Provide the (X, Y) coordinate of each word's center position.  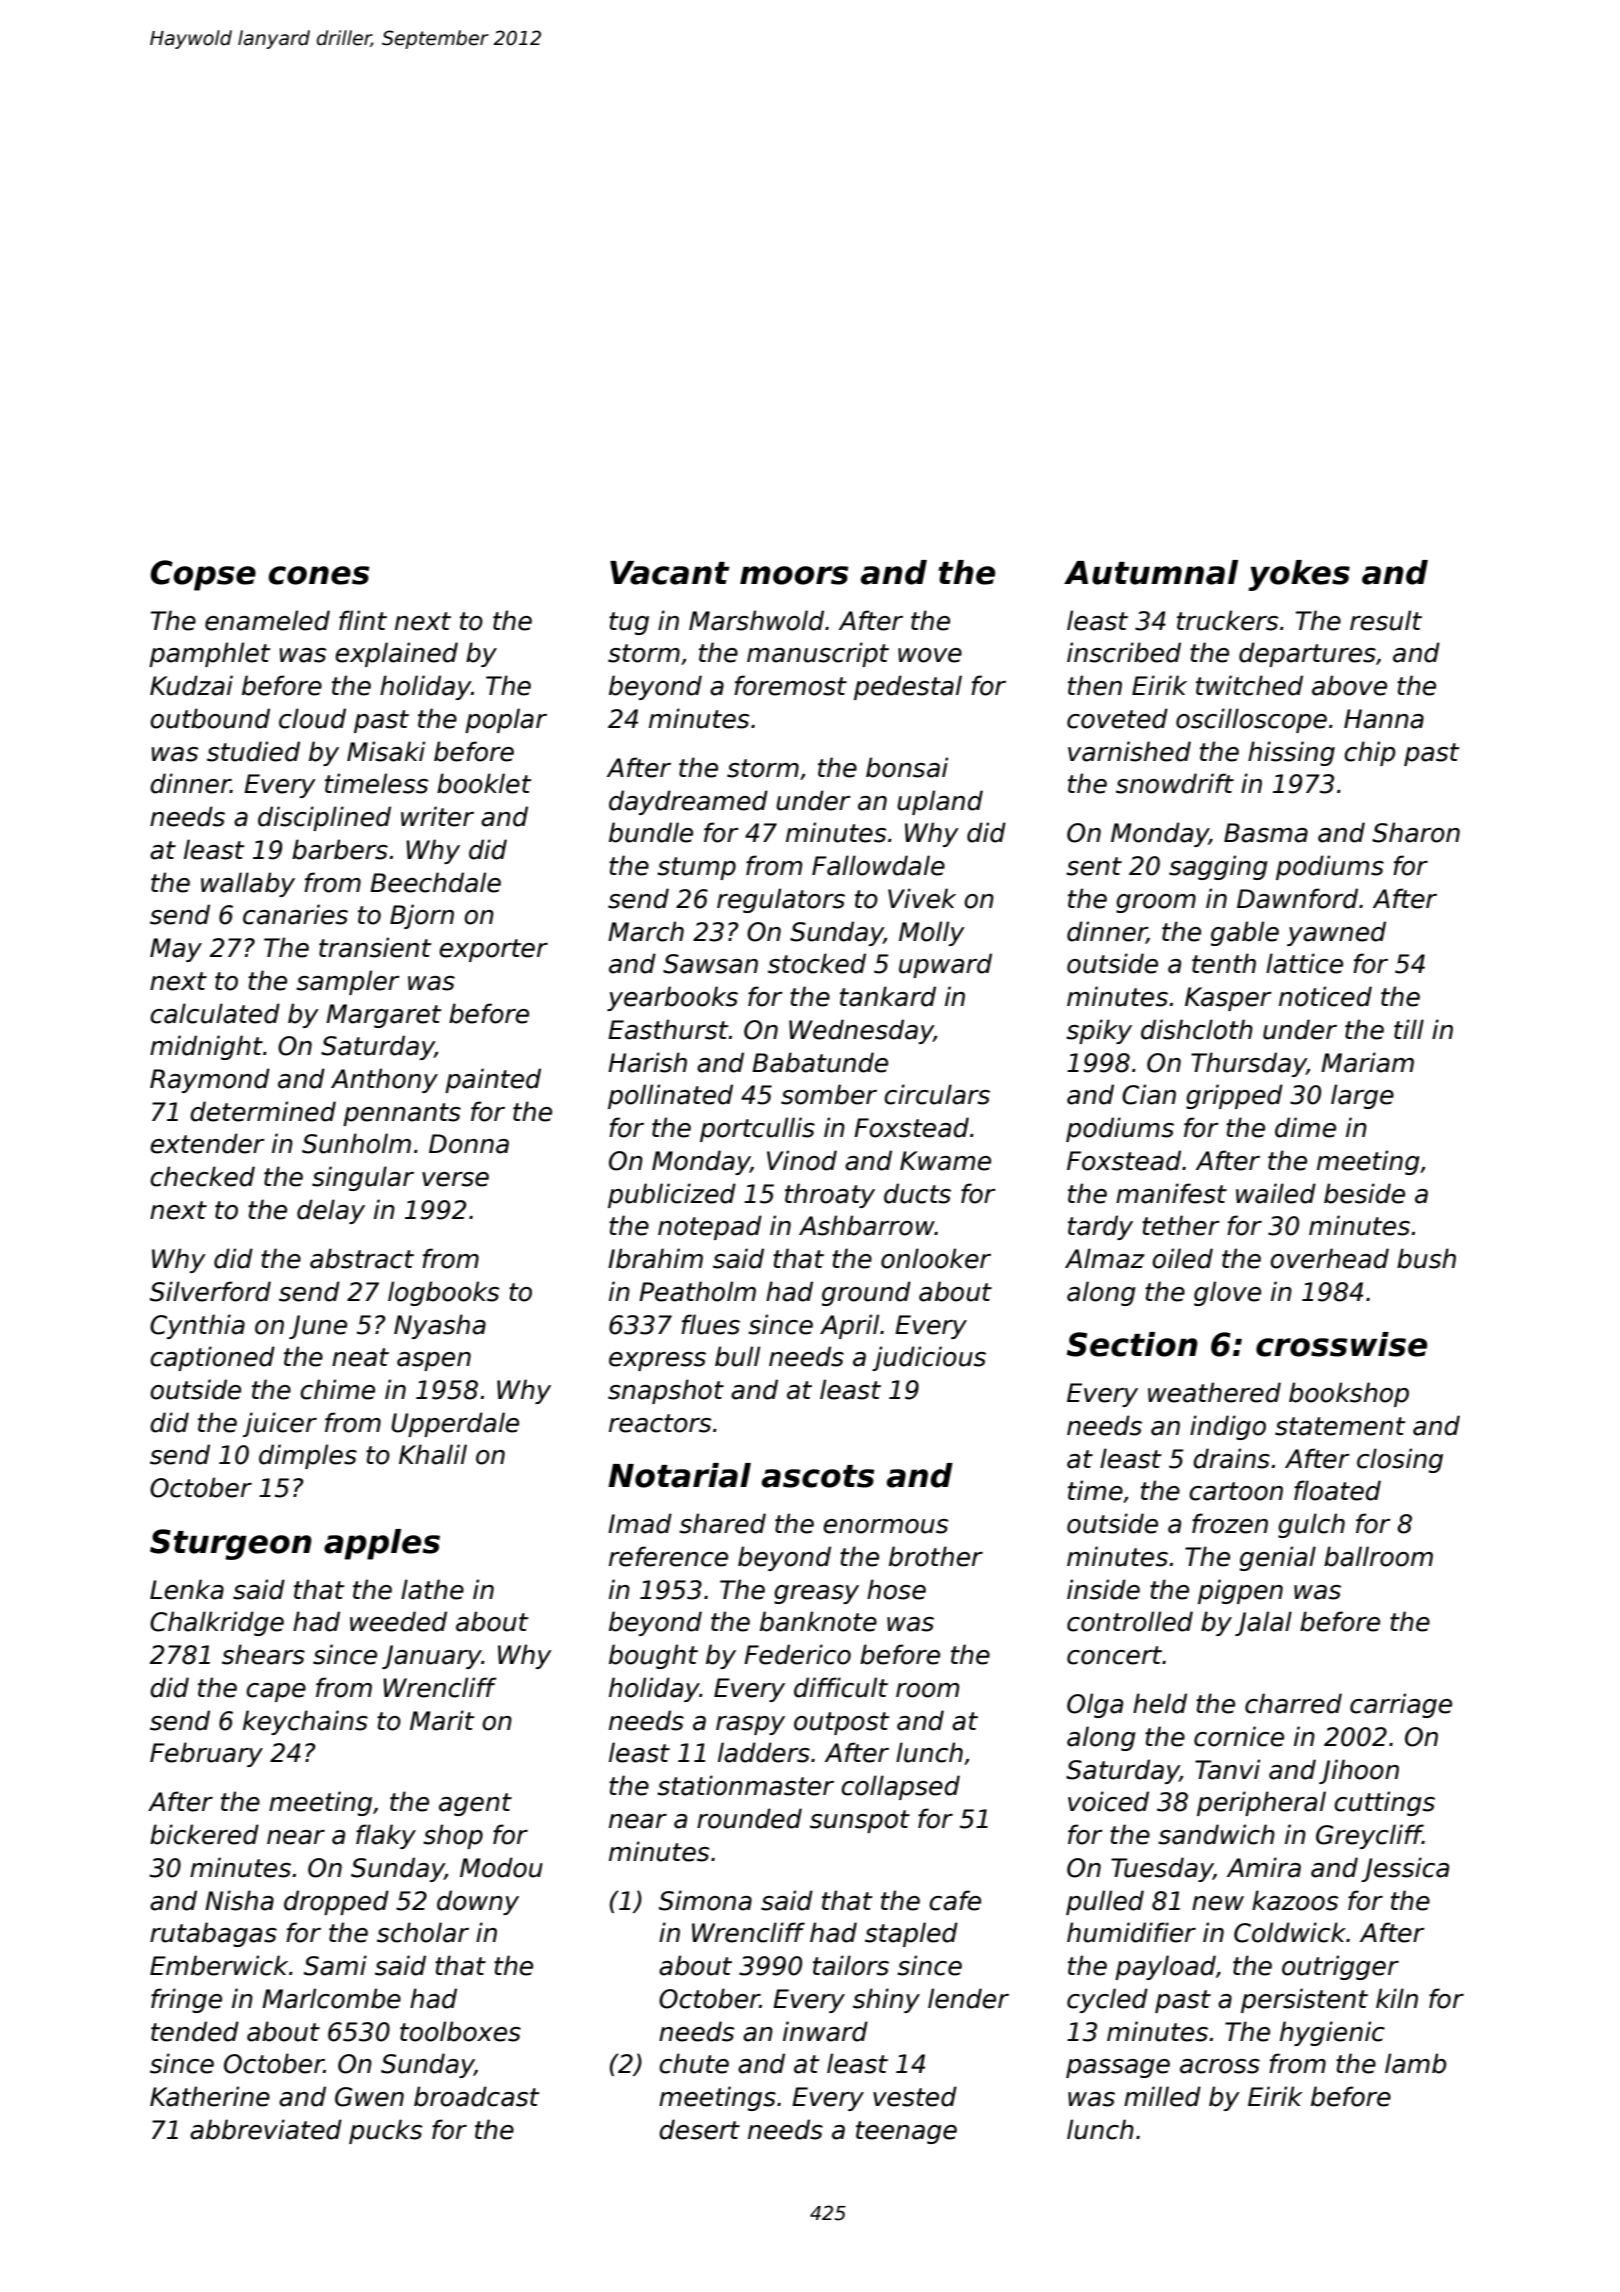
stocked (817, 963)
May (176, 950)
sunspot (860, 1821)
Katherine (210, 2096)
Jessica (1405, 1869)
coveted (1117, 718)
